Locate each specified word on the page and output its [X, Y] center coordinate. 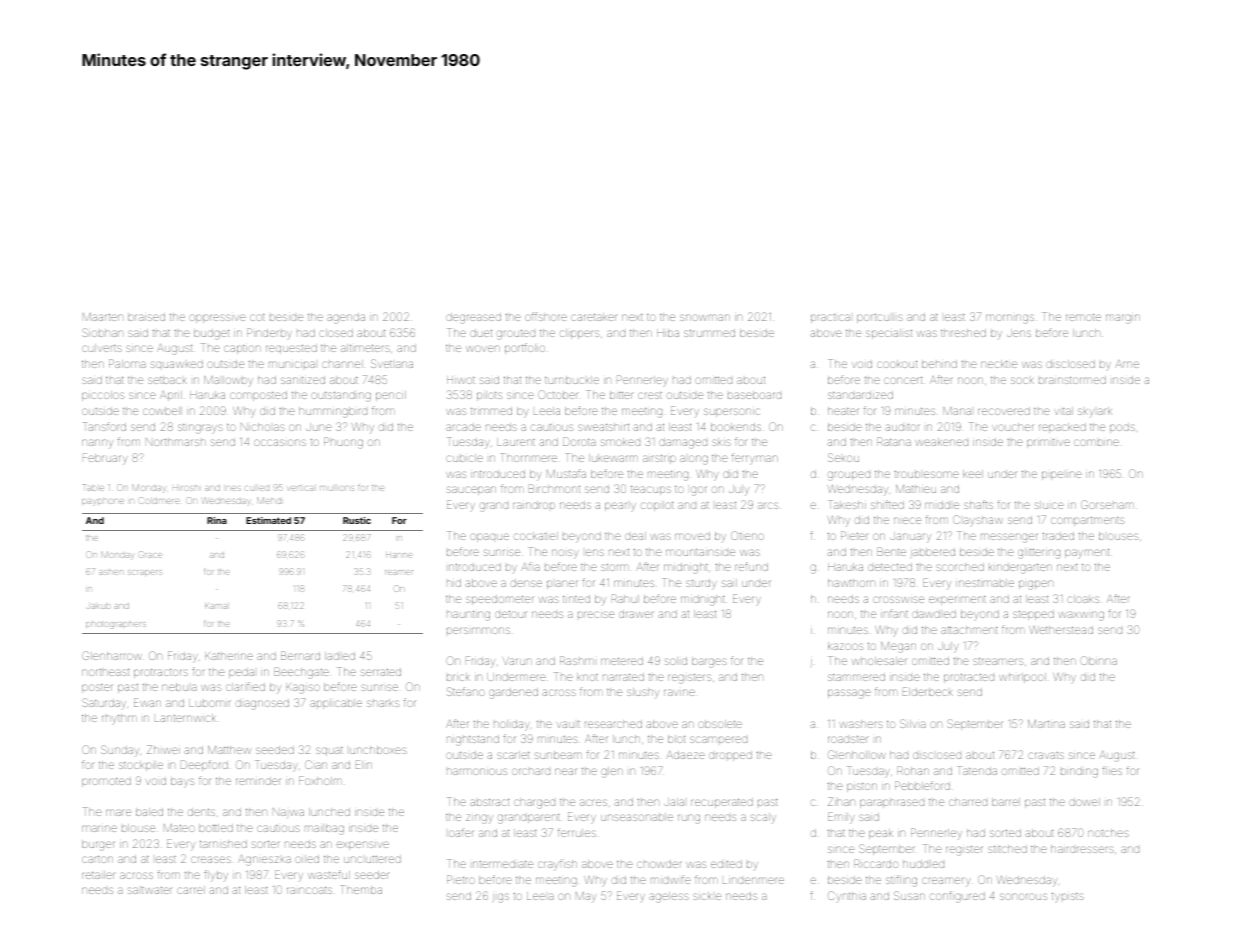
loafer [461, 832]
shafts [978, 504]
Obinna [1098, 660]
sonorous [1023, 896]
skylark [1095, 411]
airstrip [659, 459]
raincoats [309, 890]
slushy [643, 693]
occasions [280, 442]
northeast [105, 672]
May [586, 897]
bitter [622, 395]
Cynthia [847, 896]
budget [211, 334]
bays [182, 782]
